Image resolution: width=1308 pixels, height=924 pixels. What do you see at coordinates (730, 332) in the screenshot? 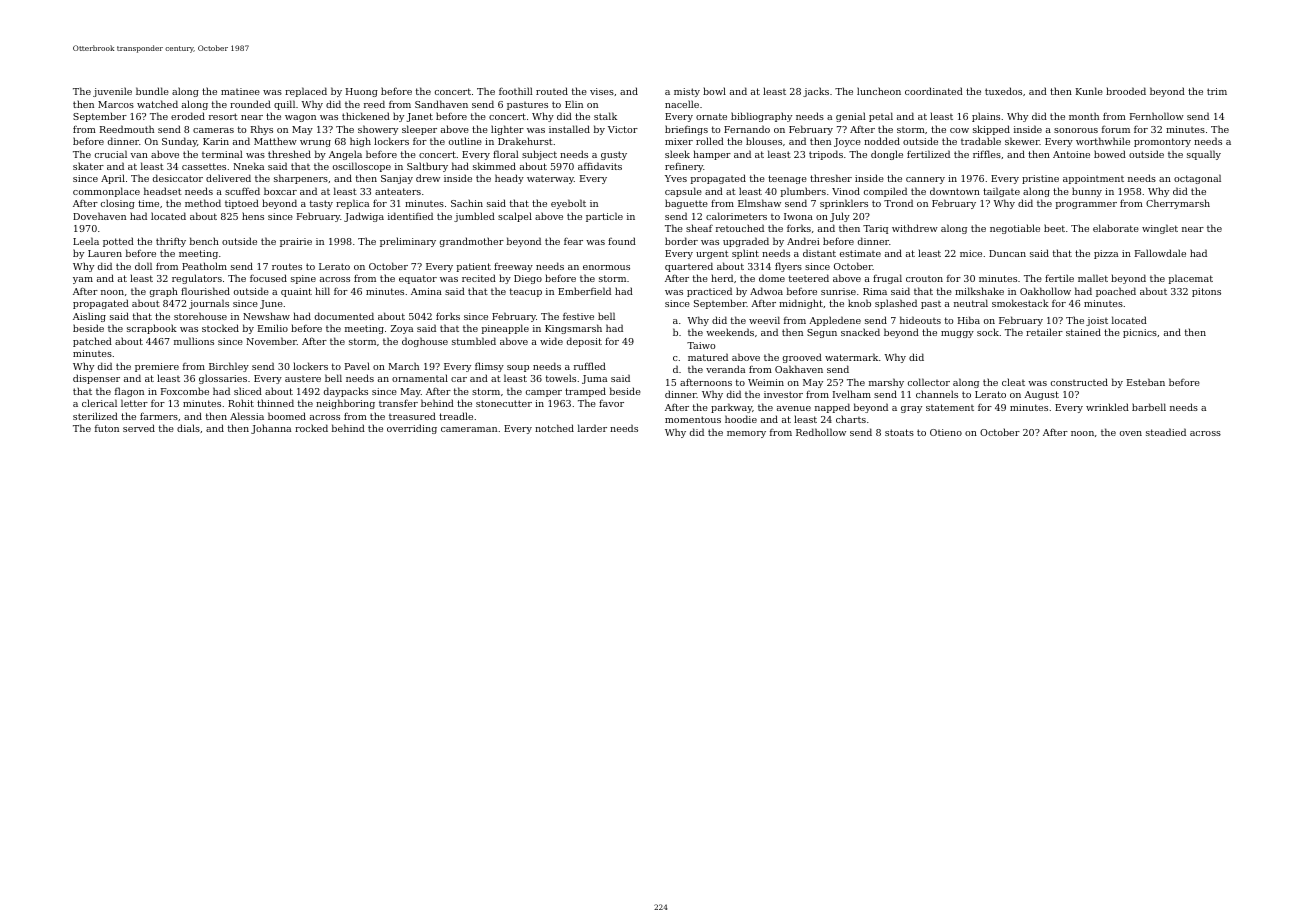
I see `weekends` at bounding box center [730, 332].
